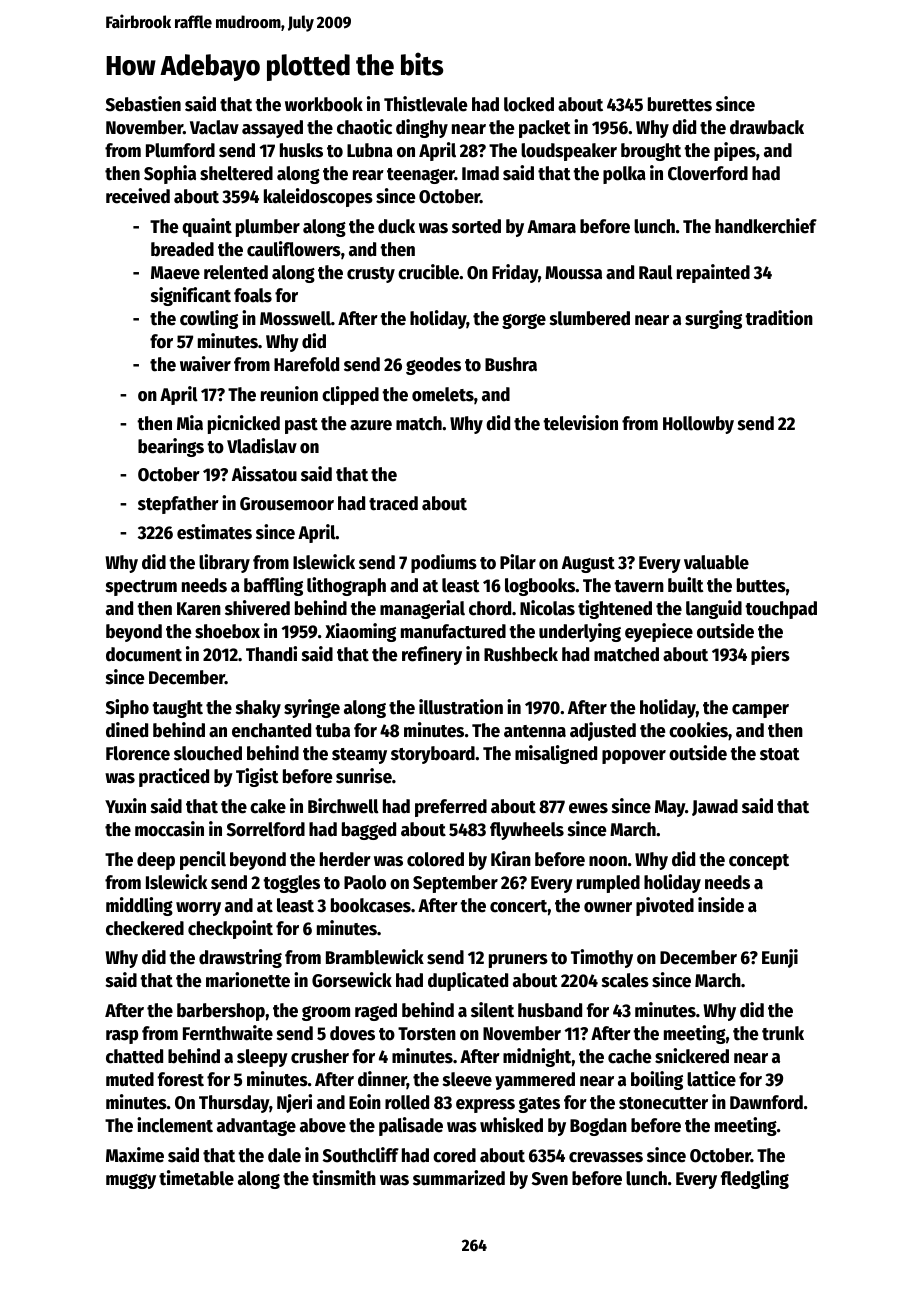 This screenshot has width=924, height=1308. What do you see at coordinates (780, 754) in the screenshot?
I see `stoat` at bounding box center [780, 754].
